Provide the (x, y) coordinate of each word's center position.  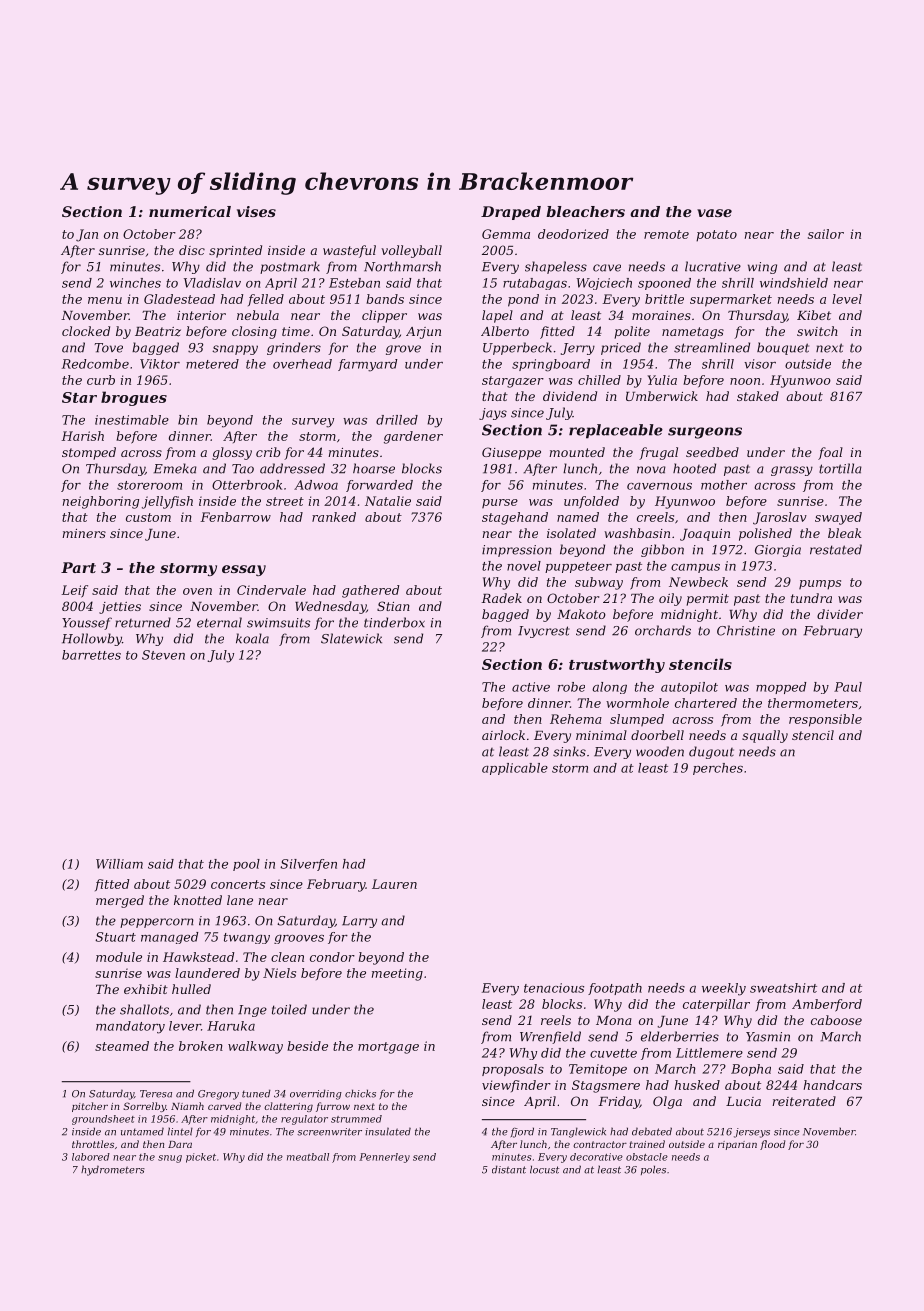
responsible (825, 720)
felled (266, 300)
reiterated (804, 1101)
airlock (503, 735)
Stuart (115, 937)
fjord (522, 1132)
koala (252, 638)
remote (666, 234)
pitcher (90, 1107)
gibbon (662, 550)
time (296, 331)
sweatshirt (783, 988)
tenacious (554, 988)
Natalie (388, 501)
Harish (82, 436)
